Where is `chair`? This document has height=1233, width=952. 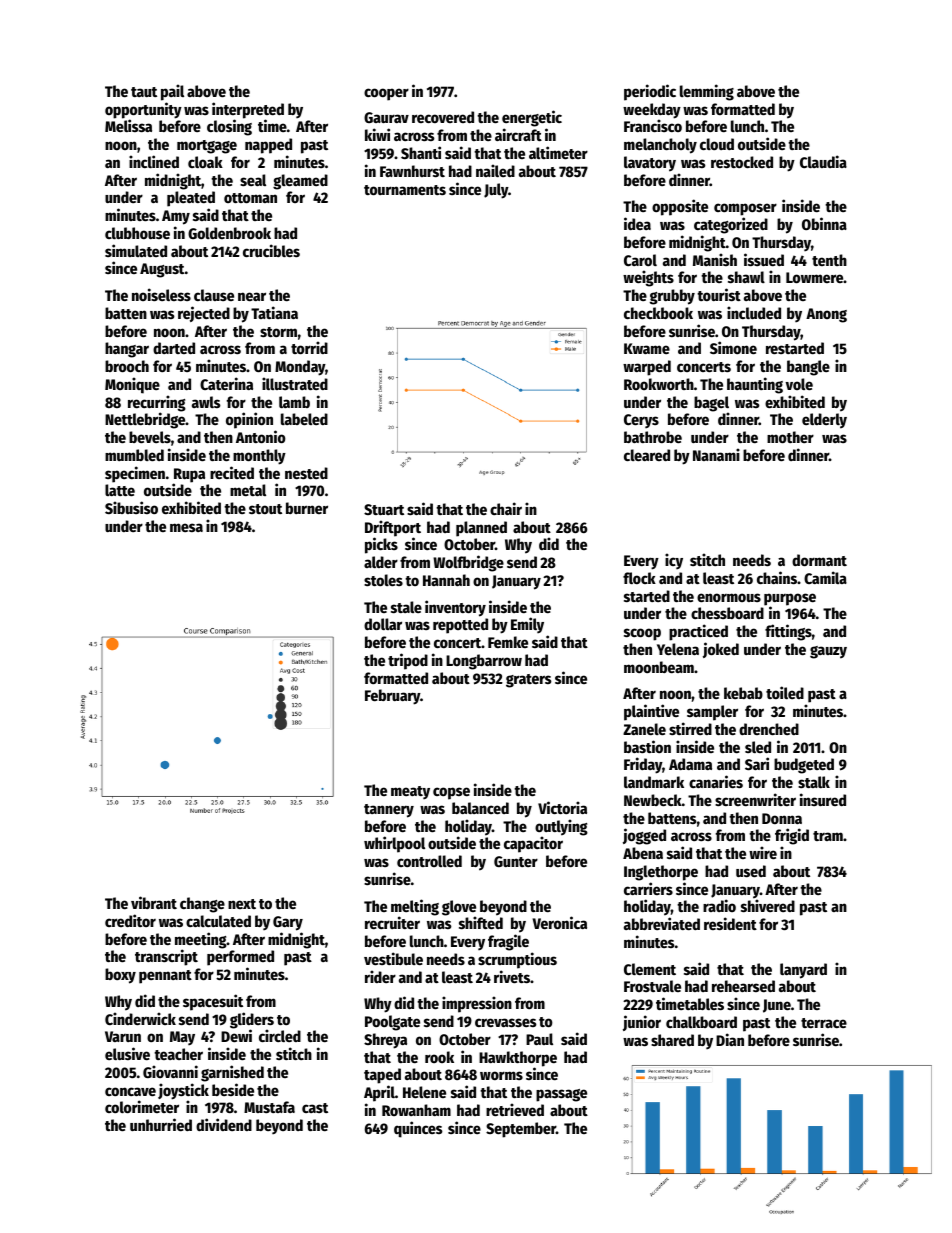 chair is located at coordinates (506, 508).
